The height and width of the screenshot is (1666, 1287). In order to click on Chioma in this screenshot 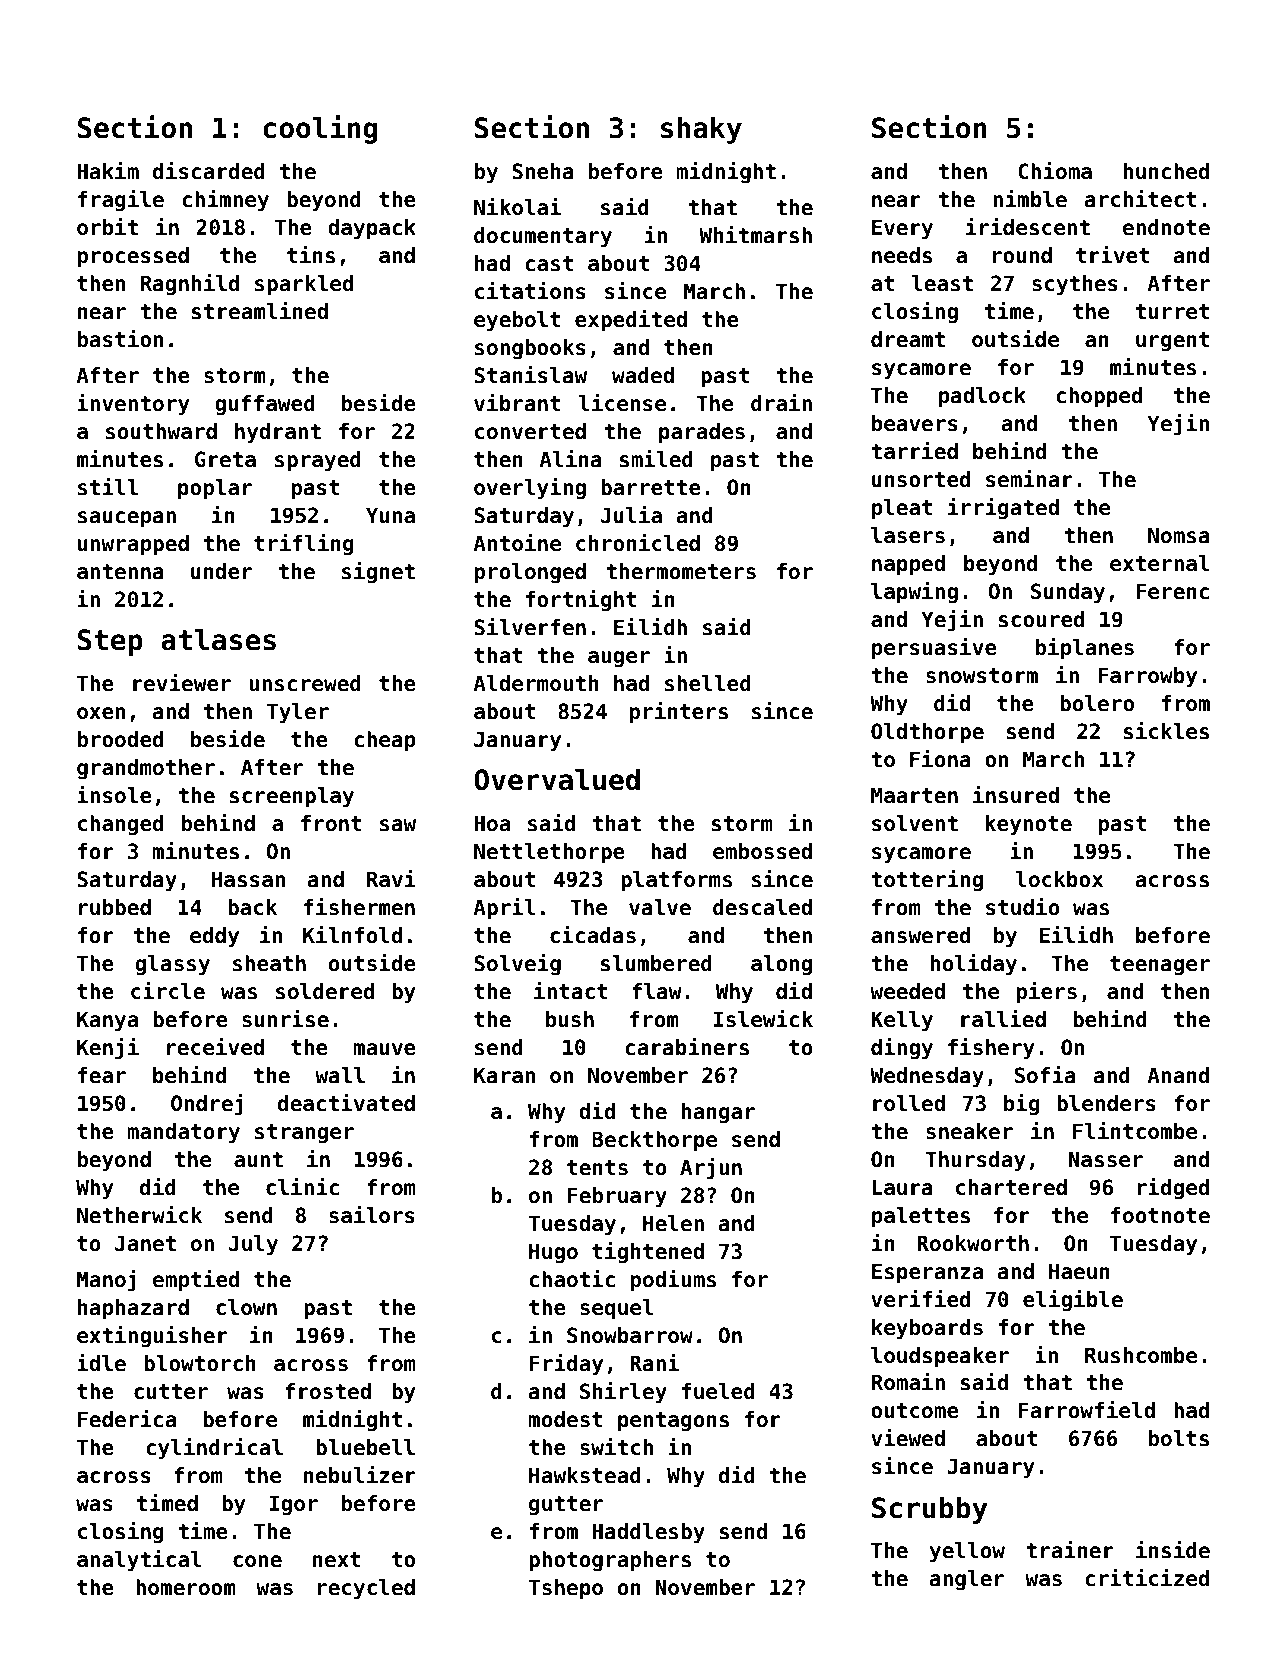, I will do `click(1055, 171)`.
